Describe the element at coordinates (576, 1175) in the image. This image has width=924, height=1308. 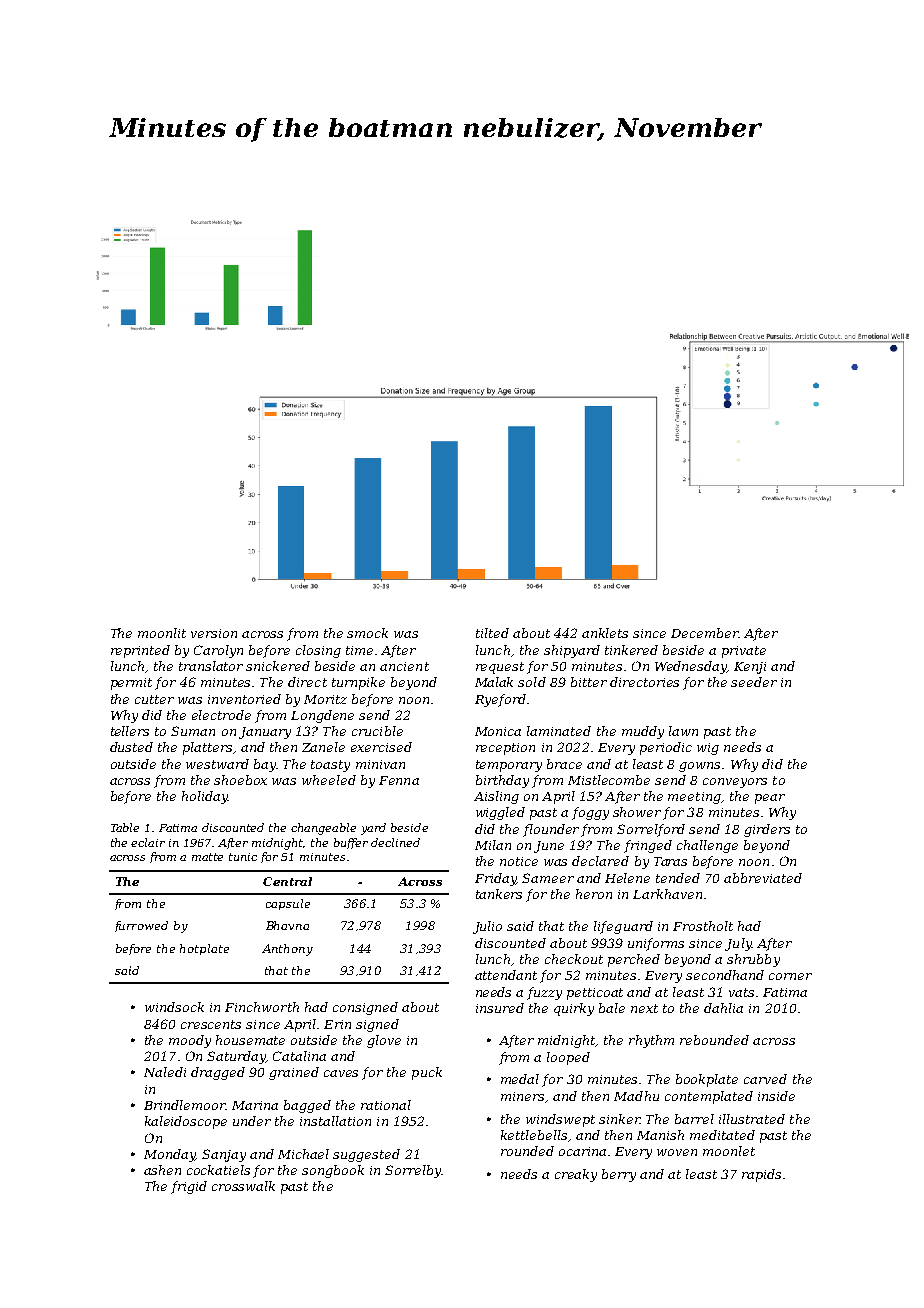
I see `creaky` at that location.
